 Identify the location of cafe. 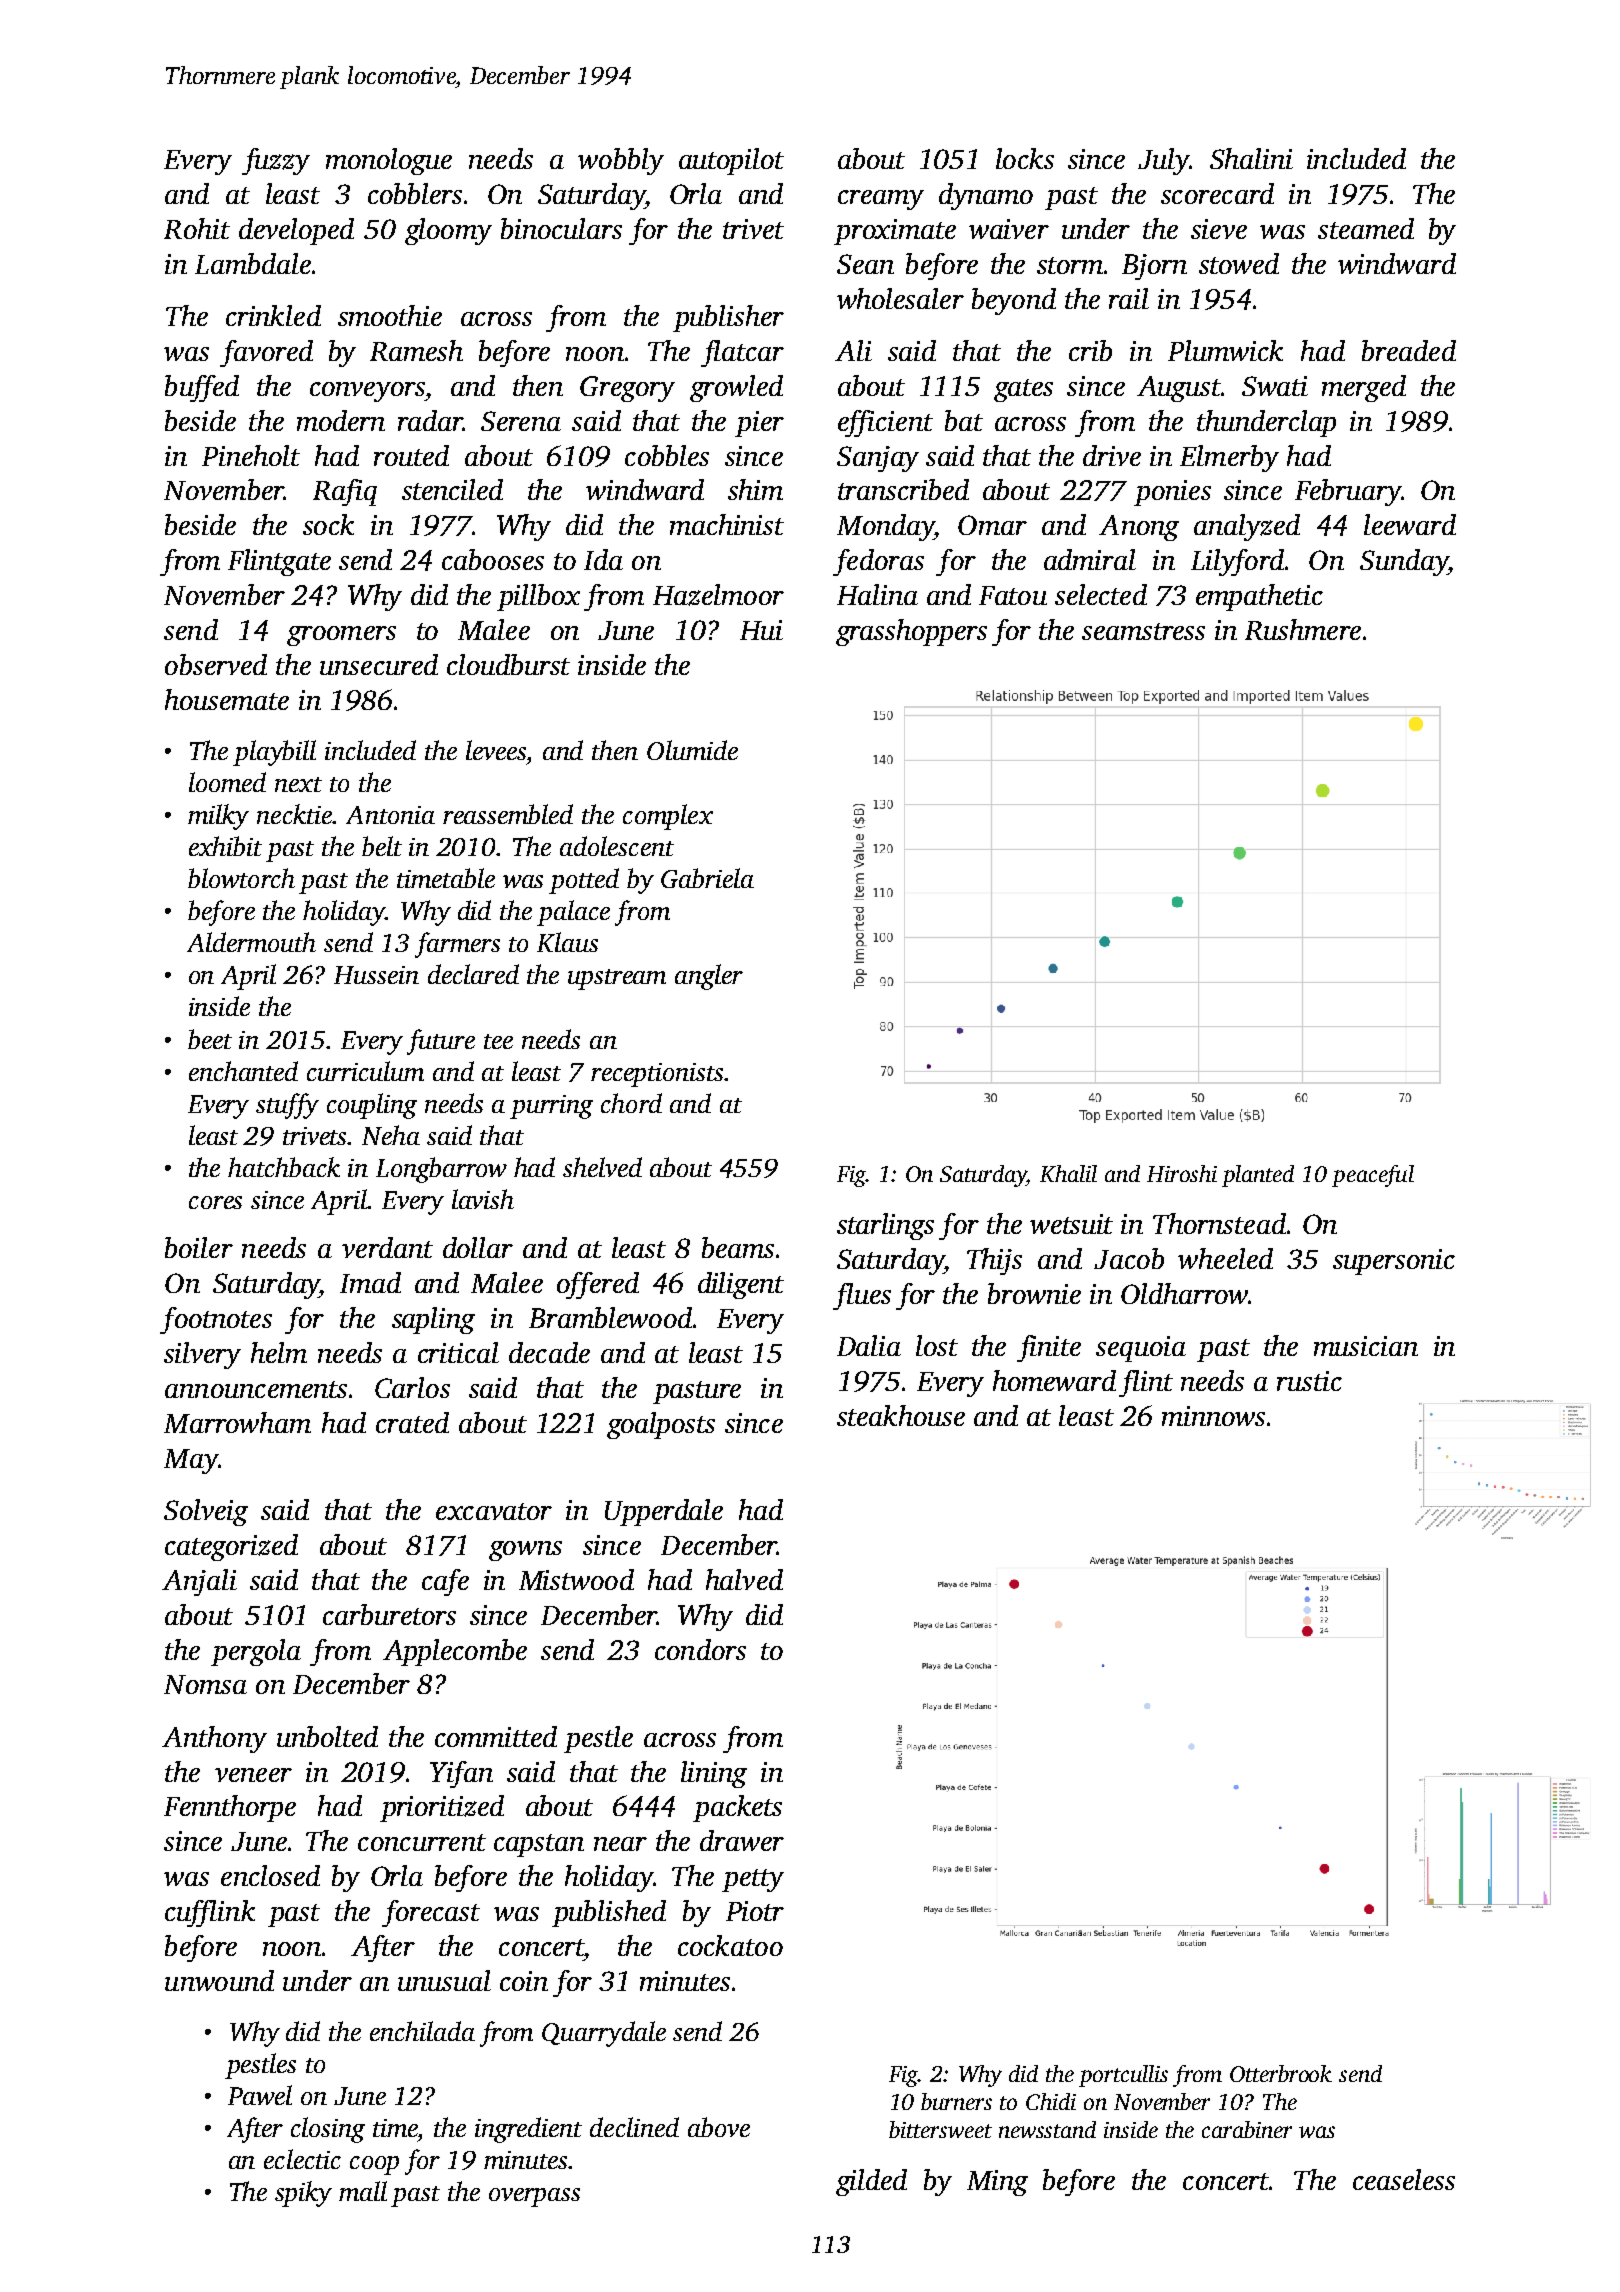
(445, 1582).
